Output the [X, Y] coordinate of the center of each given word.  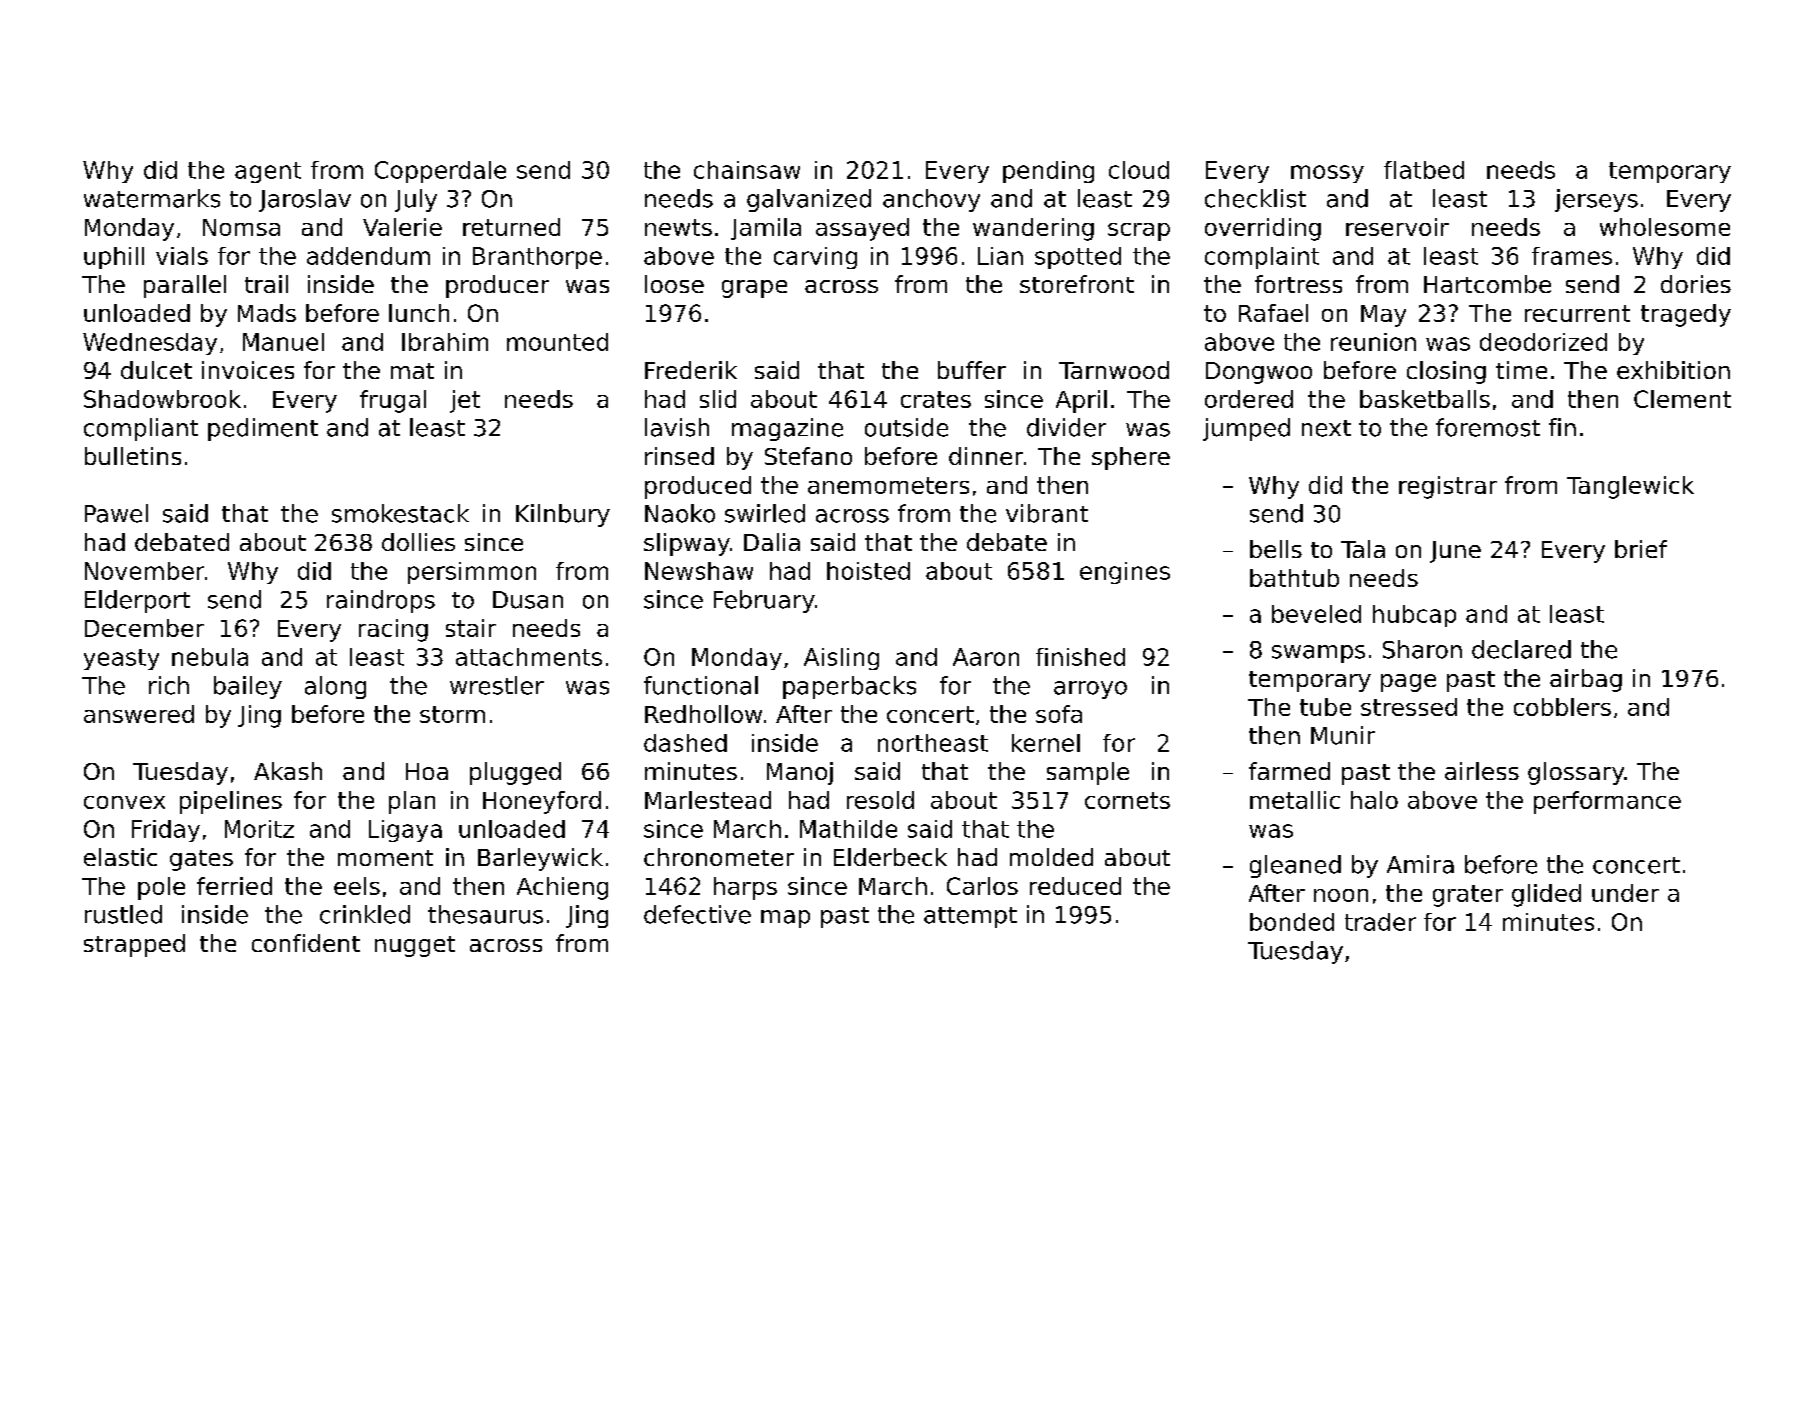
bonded [1292, 922]
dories [1696, 284]
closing [1446, 372]
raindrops [381, 601]
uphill [114, 258]
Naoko [680, 513]
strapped [134, 945]
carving [815, 258]
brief [1641, 549]
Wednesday [150, 344]
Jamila [766, 229]
